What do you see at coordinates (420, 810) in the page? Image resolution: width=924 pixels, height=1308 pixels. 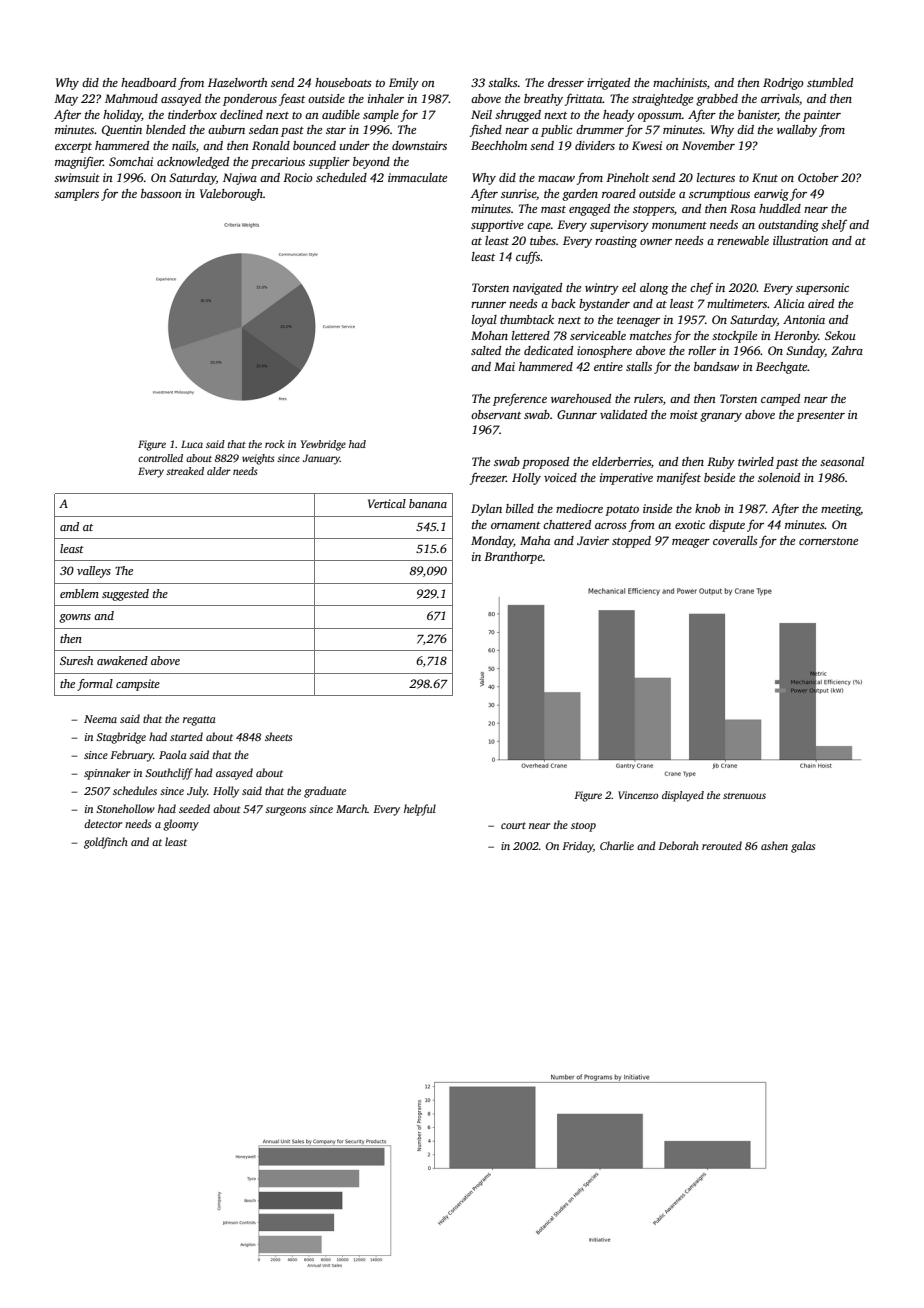 I see `helpful` at bounding box center [420, 810].
